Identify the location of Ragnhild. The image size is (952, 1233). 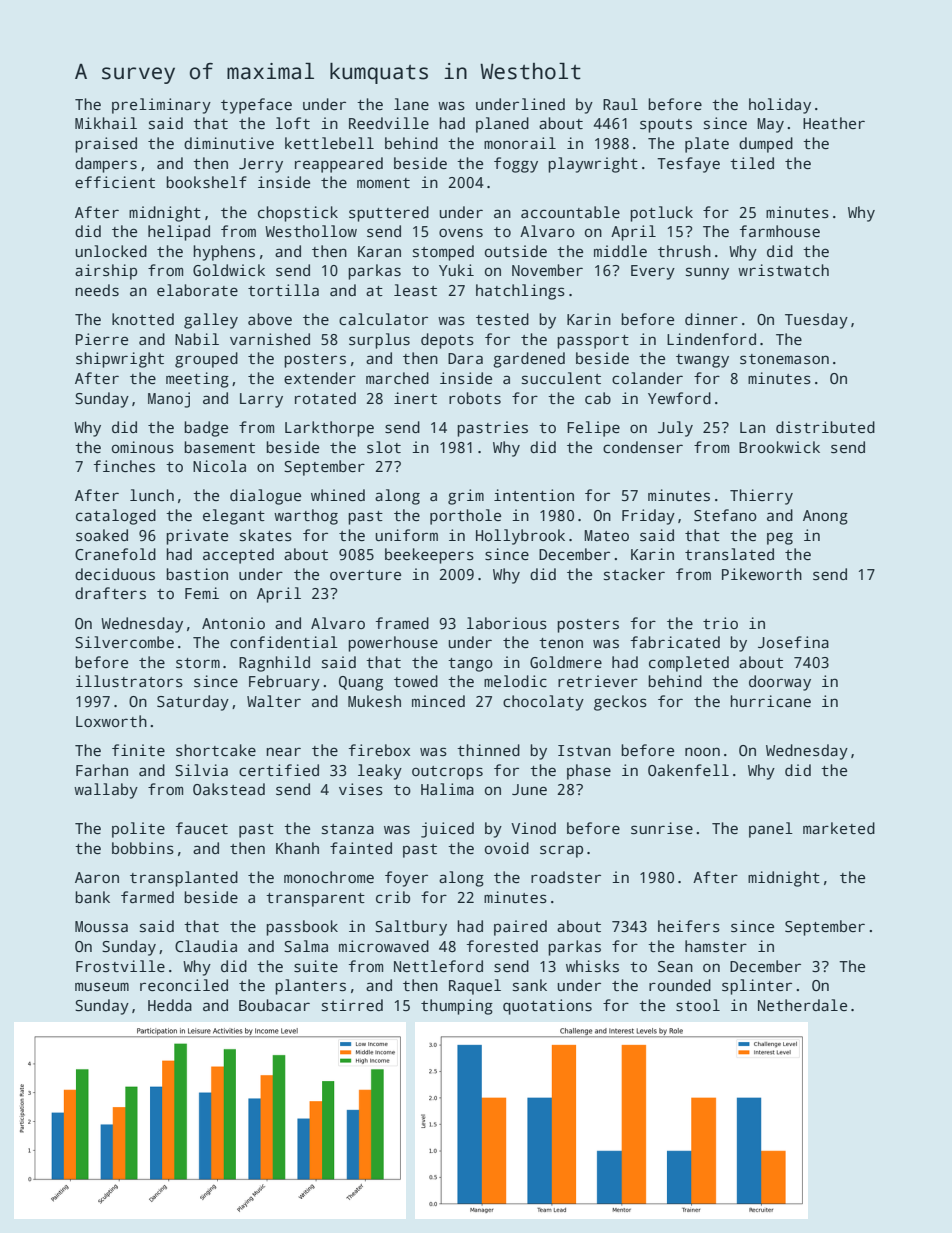
(274, 664).
